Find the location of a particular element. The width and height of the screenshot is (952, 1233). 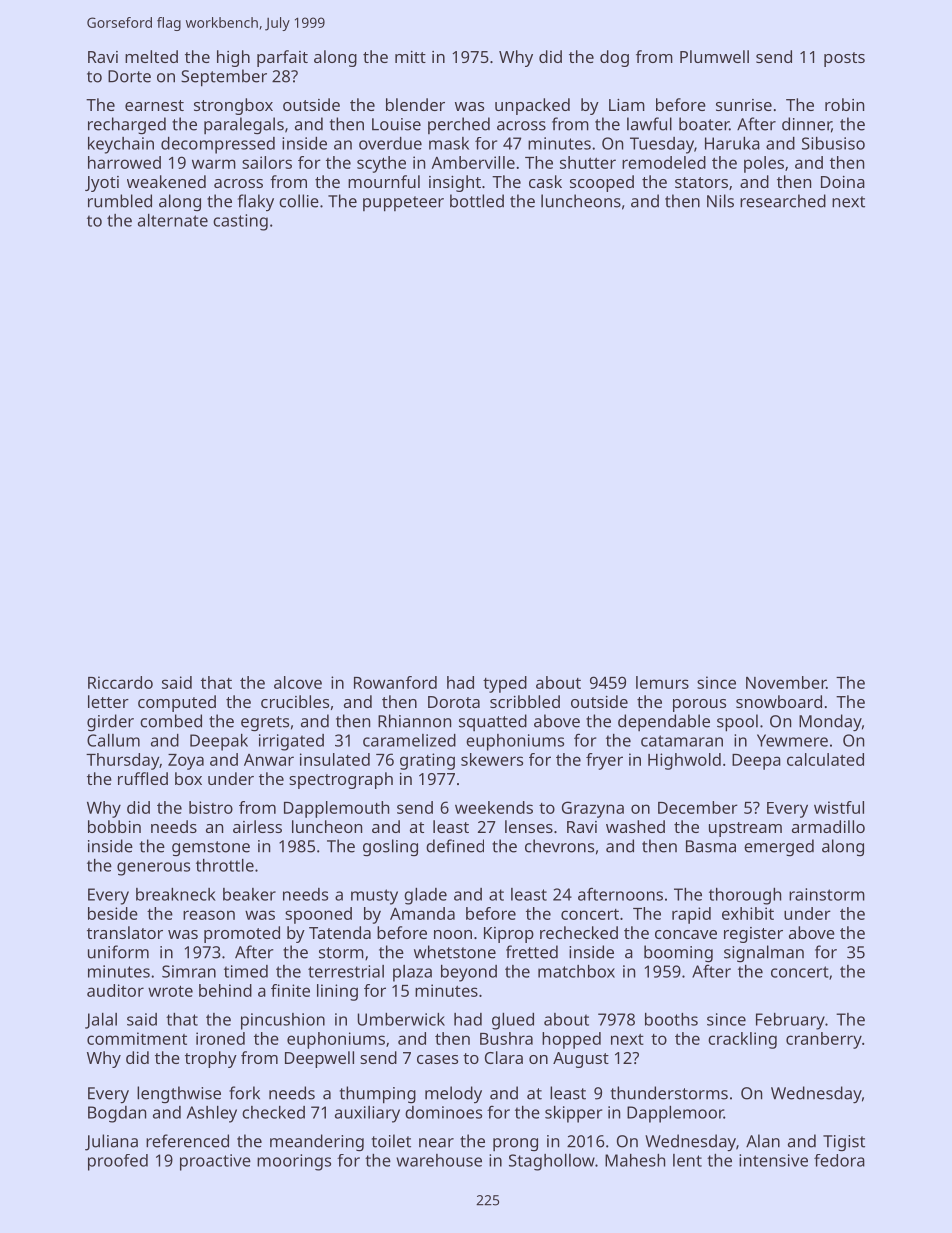

melted is located at coordinates (151, 56).
